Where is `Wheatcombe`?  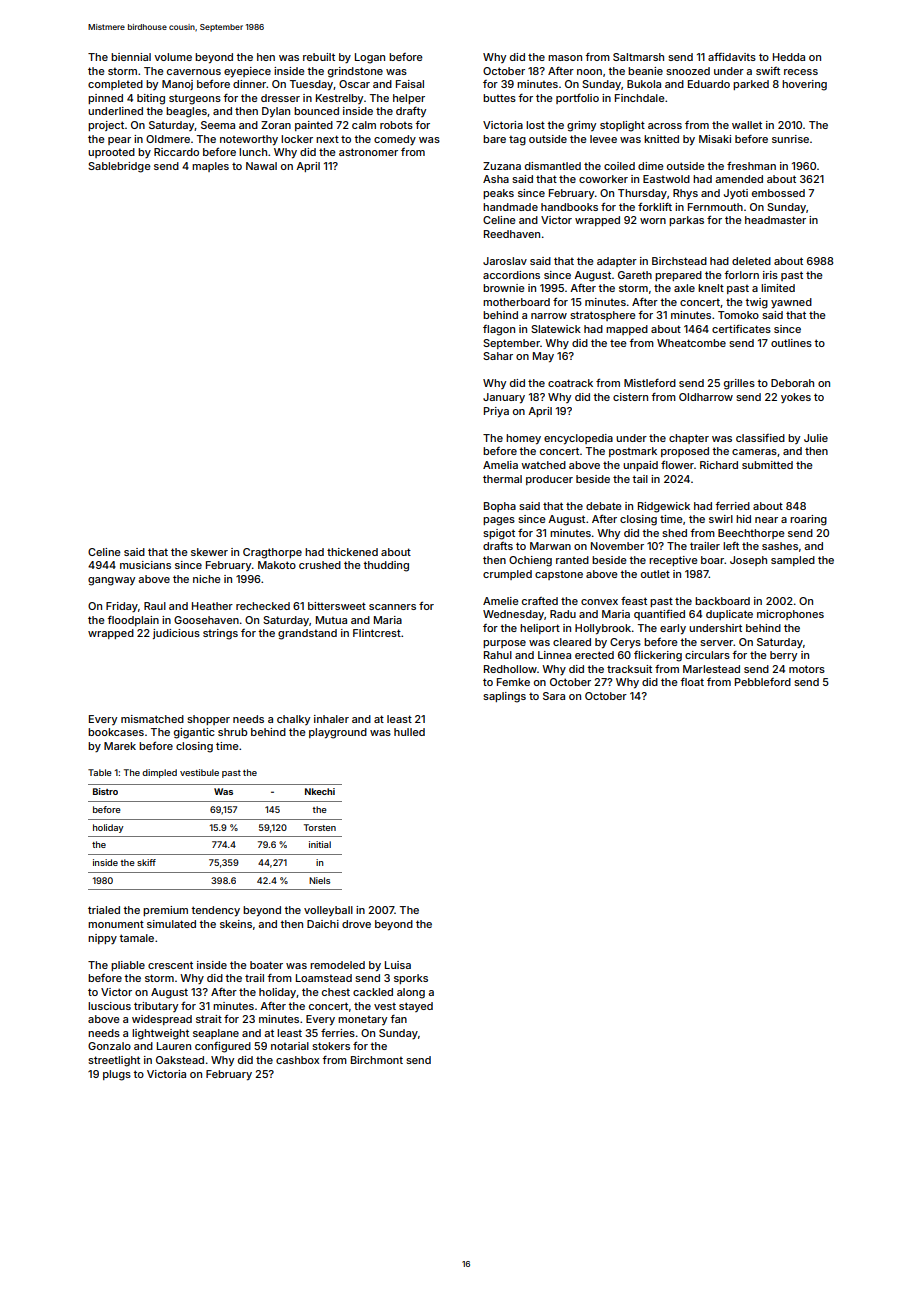
Wheatcombe is located at coordinates (691, 343).
